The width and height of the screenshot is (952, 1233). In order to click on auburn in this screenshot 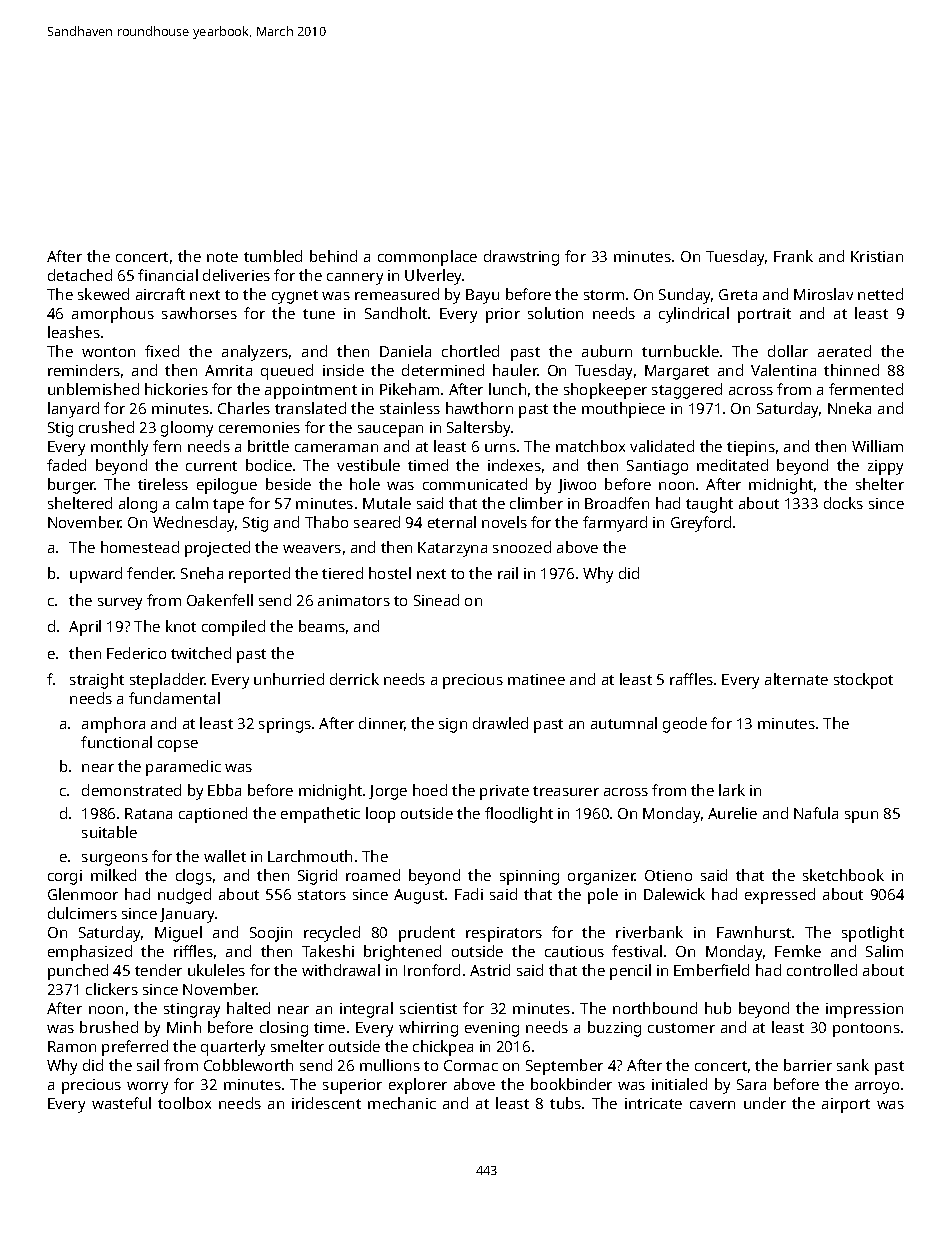, I will do `click(607, 351)`.
